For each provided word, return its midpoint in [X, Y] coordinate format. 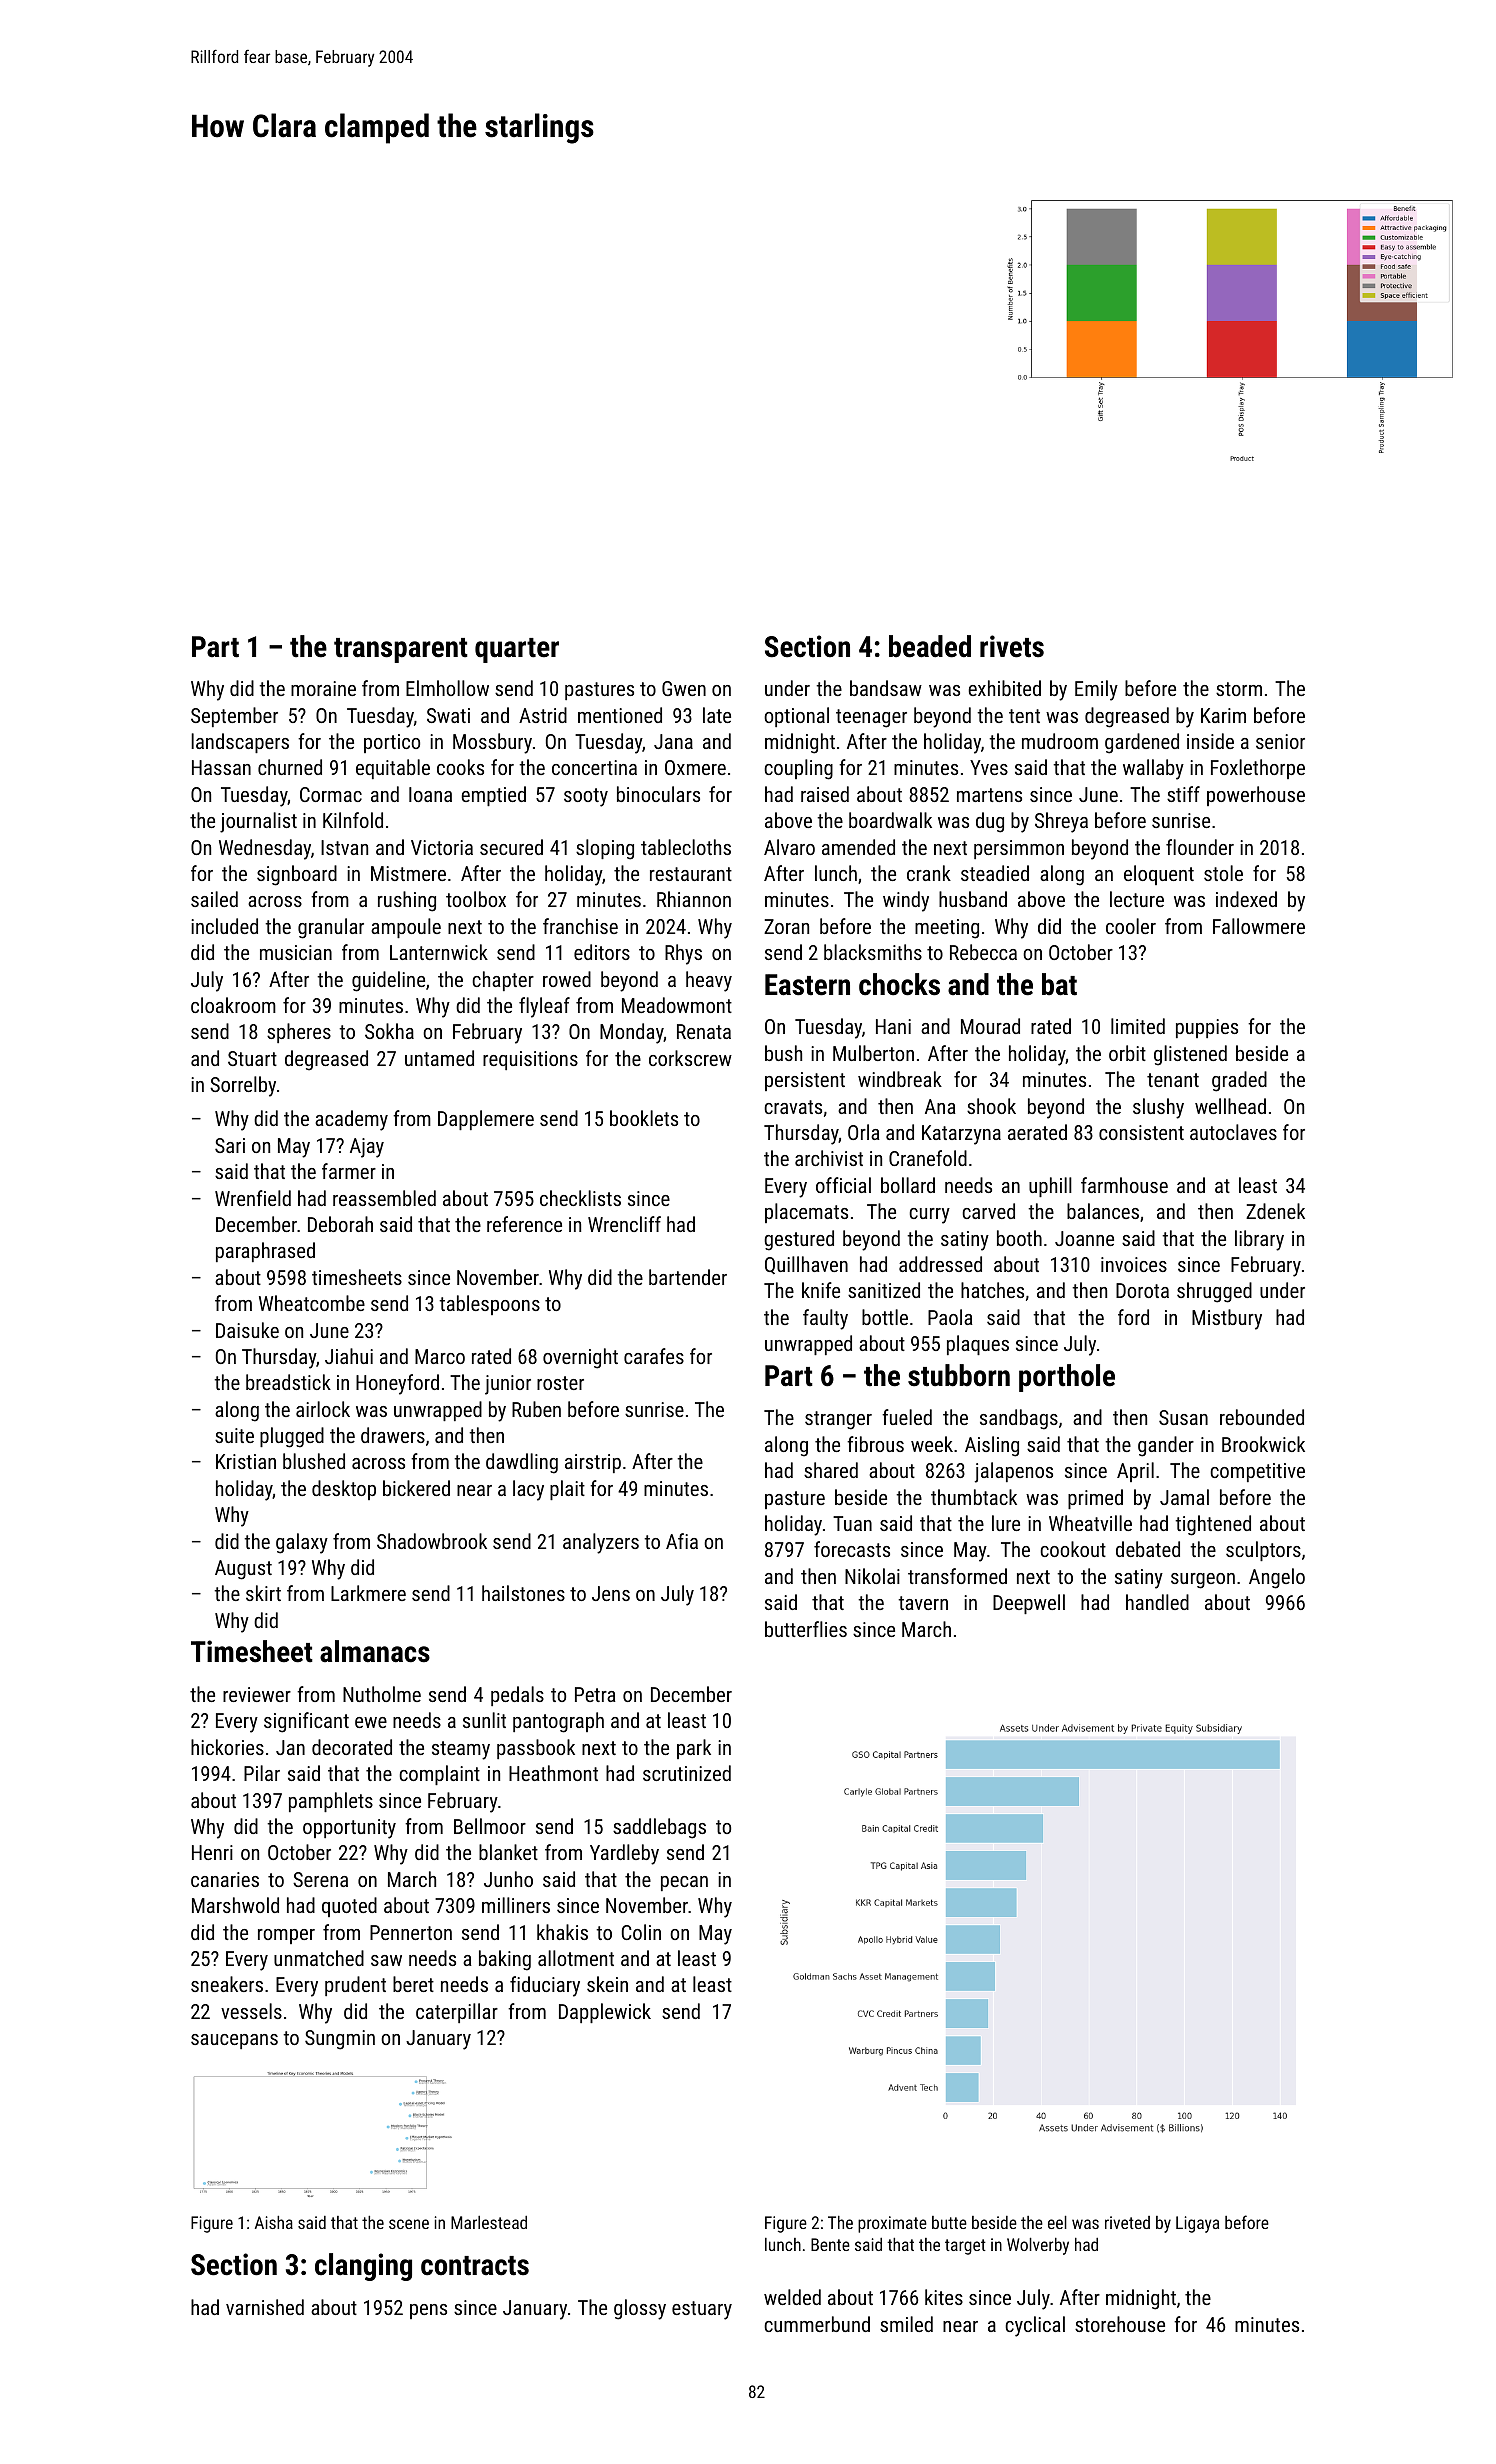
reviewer [257, 1694]
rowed [567, 979]
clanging [363, 2267]
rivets [1012, 646]
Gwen [684, 688]
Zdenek [1275, 1211]
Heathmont [553, 1773]
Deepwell [1029, 1604]
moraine [323, 688]
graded [1239, 1081]
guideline [388, 981]
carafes [654, 1356]
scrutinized [687, 1773]
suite [234, 1435]
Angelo [1277, 1578]
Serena [320, 1879]
